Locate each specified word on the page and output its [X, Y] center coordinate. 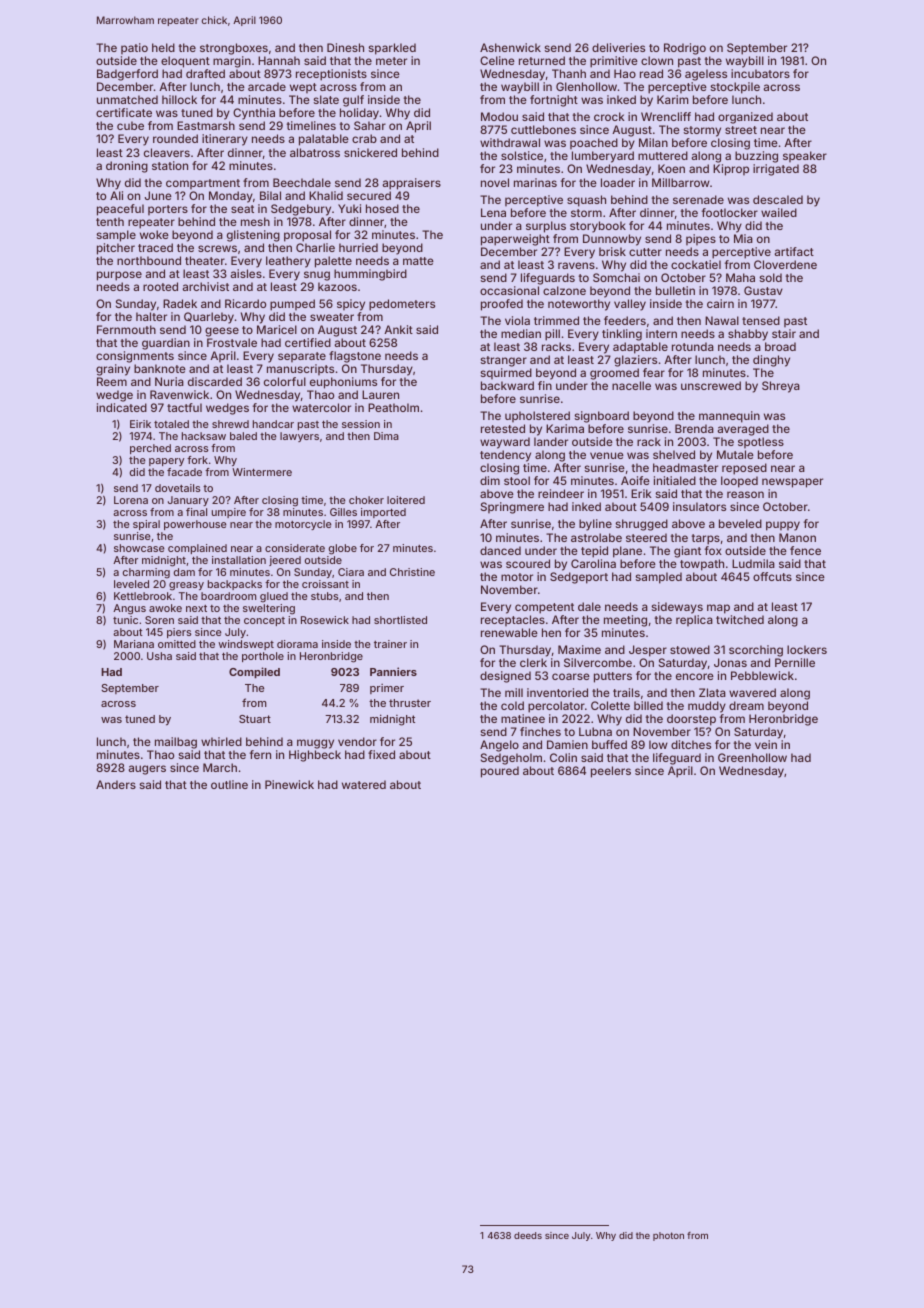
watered [364, 784]
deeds [528, 1235]
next [196, 608]
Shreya [781, 387]
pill [552, 335]
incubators [760, 73]
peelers [611, 772]
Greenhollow [752, 757]
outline [229, 784]
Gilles [343, 512]
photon [668, 1236]
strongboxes [234, 49]
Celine [497, 60]
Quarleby [209, 318]
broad [780, 346]
